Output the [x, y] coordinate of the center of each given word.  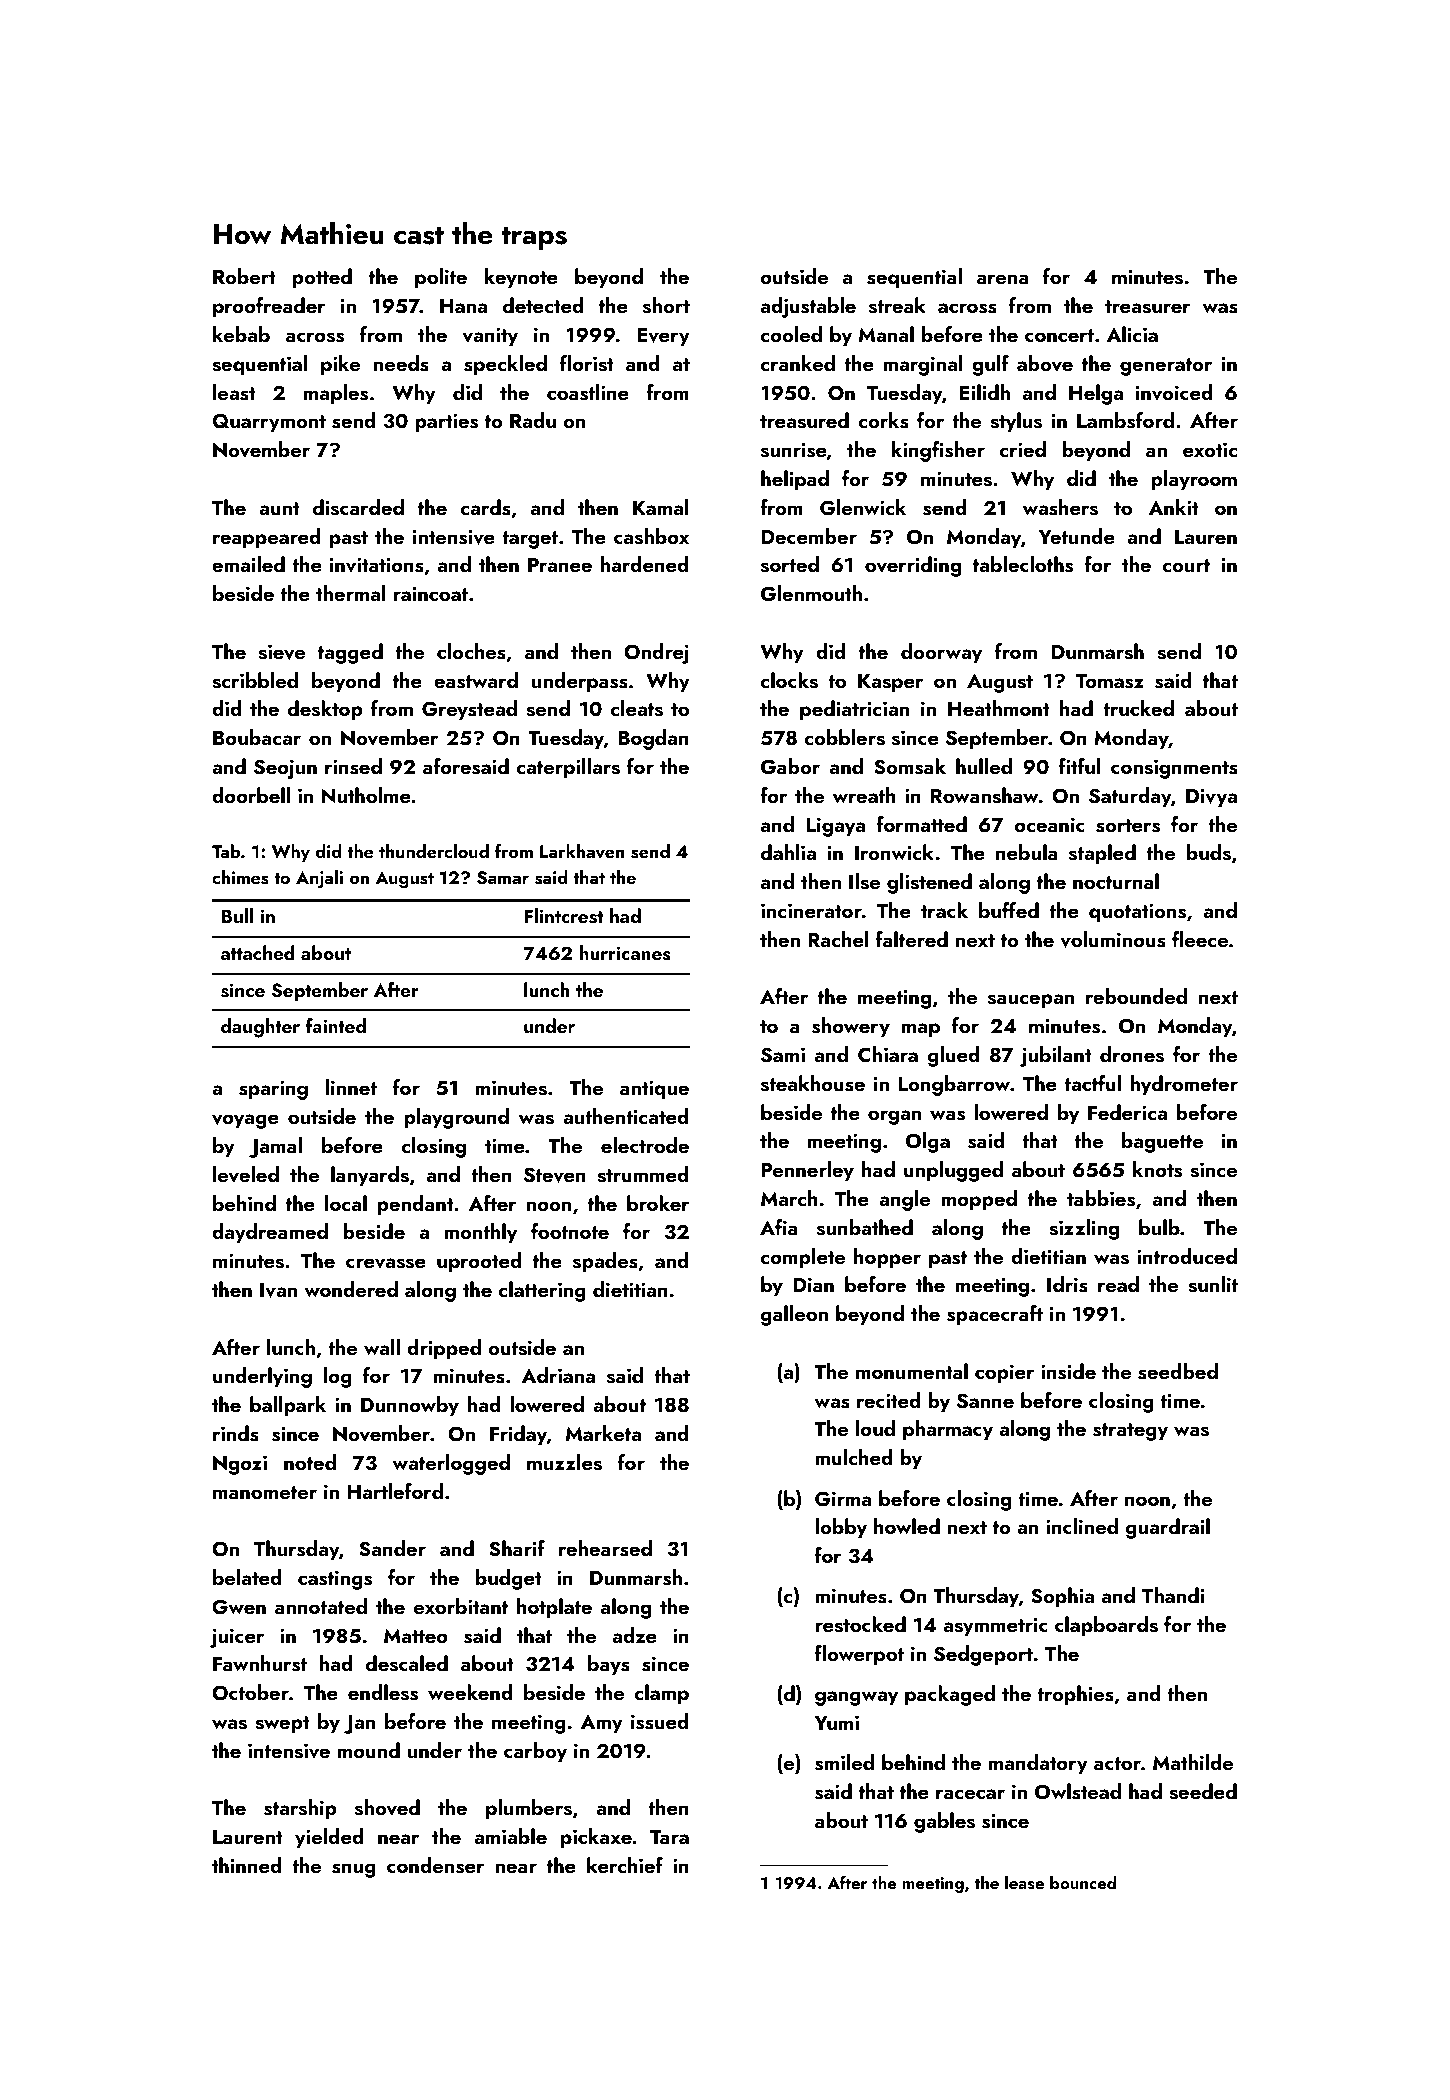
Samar [503, 878]
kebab [241, 334]
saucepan [1031, 1001]
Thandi [1173, 1595]
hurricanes [625, 953]
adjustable [808, 307]
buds [1209, 852]
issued [660, 1721]
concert [1059, 335]
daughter [260, 1028]
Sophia [1062, 1597]
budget [509, 1579]
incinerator [811, 910]
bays [609, 1665]
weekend [470, 1692]
